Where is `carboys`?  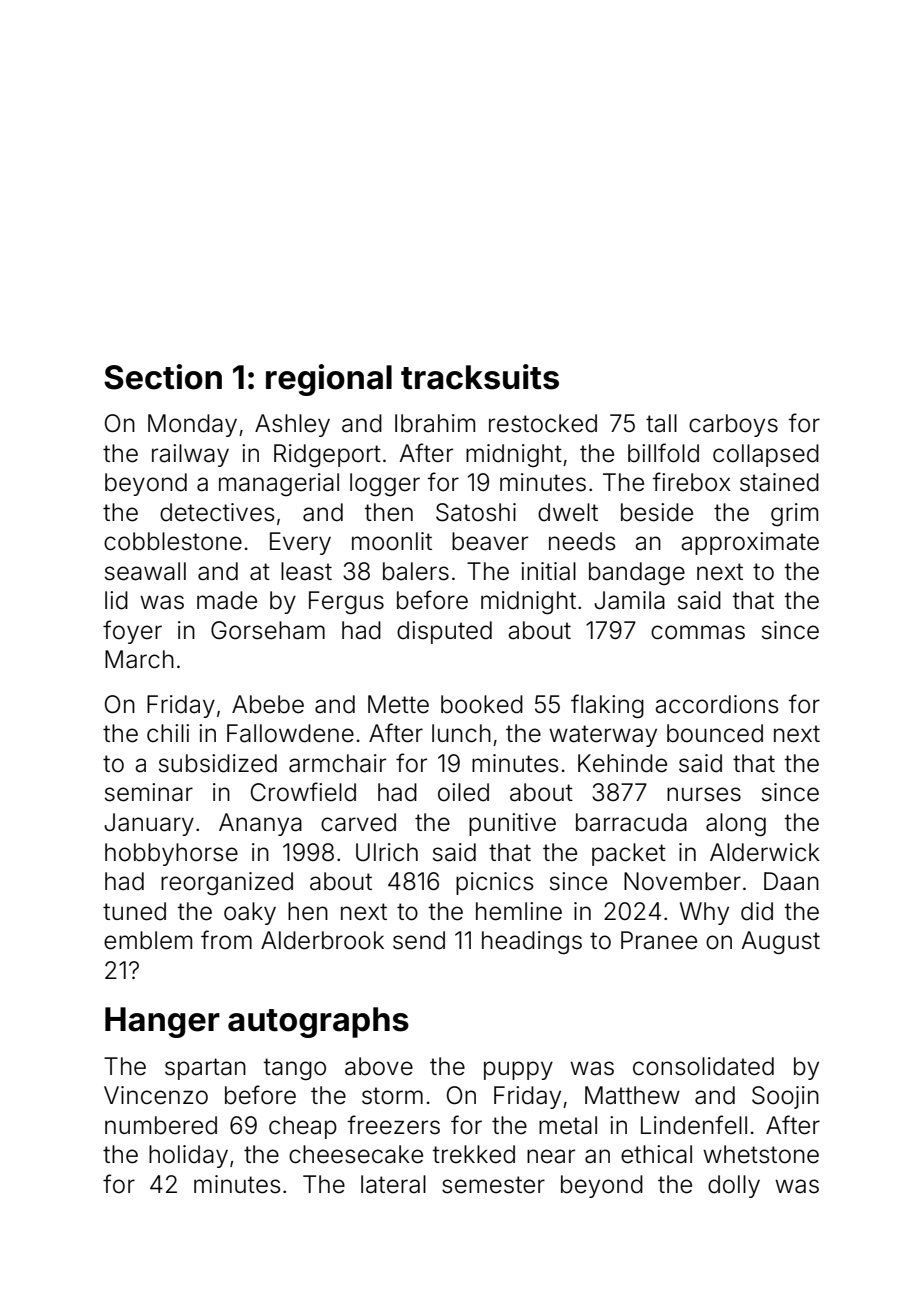 carboys is located at coordinates (733, 425).
